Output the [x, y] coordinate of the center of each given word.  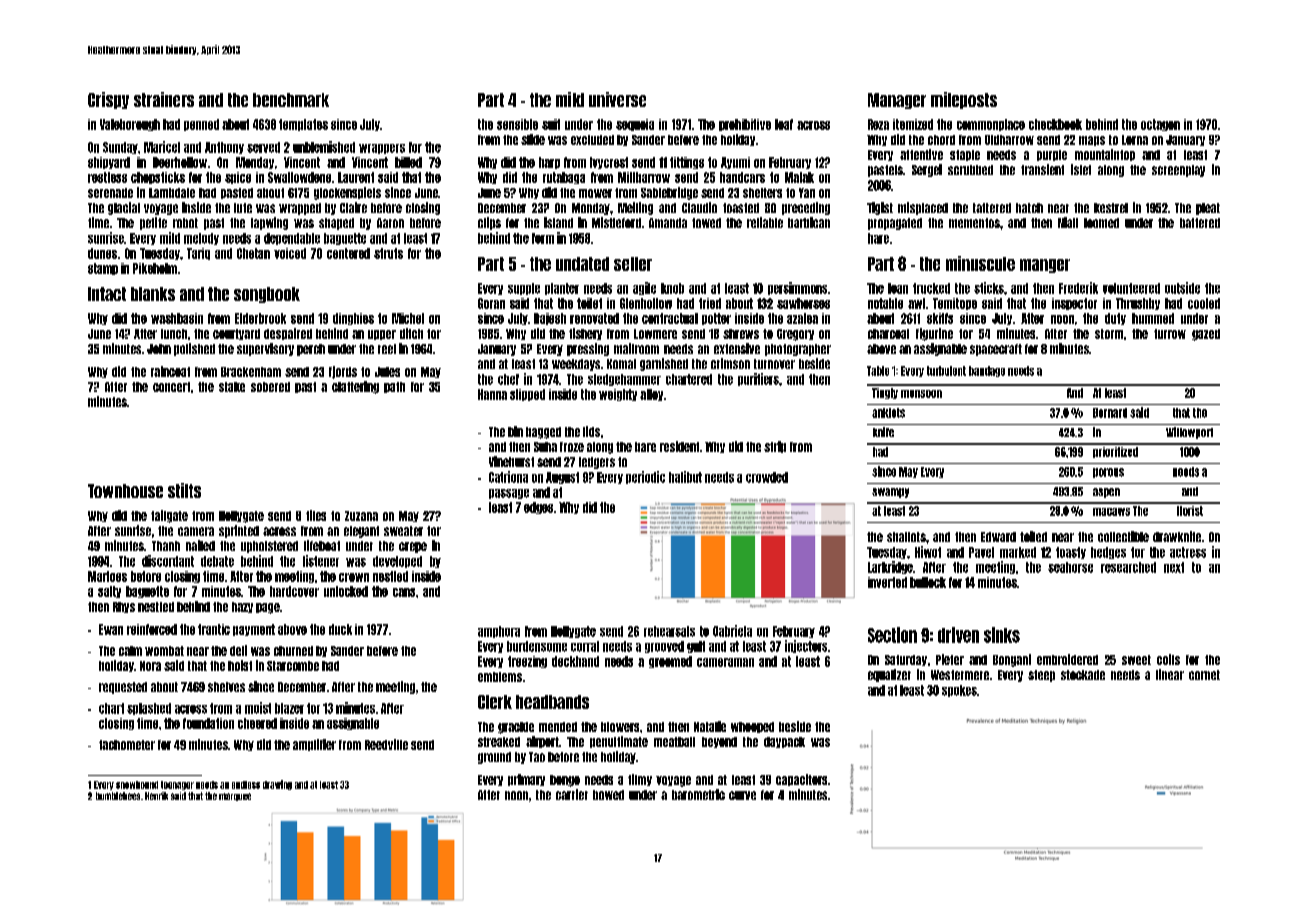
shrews [741, 334]
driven [958, 635]
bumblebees [118, 796]
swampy [890, 493]
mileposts [964, 100]
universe [617, 99]
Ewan [111, 629]
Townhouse [125, 491]
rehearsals [669, 631]
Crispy [108, 100]
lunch [174, 334]
